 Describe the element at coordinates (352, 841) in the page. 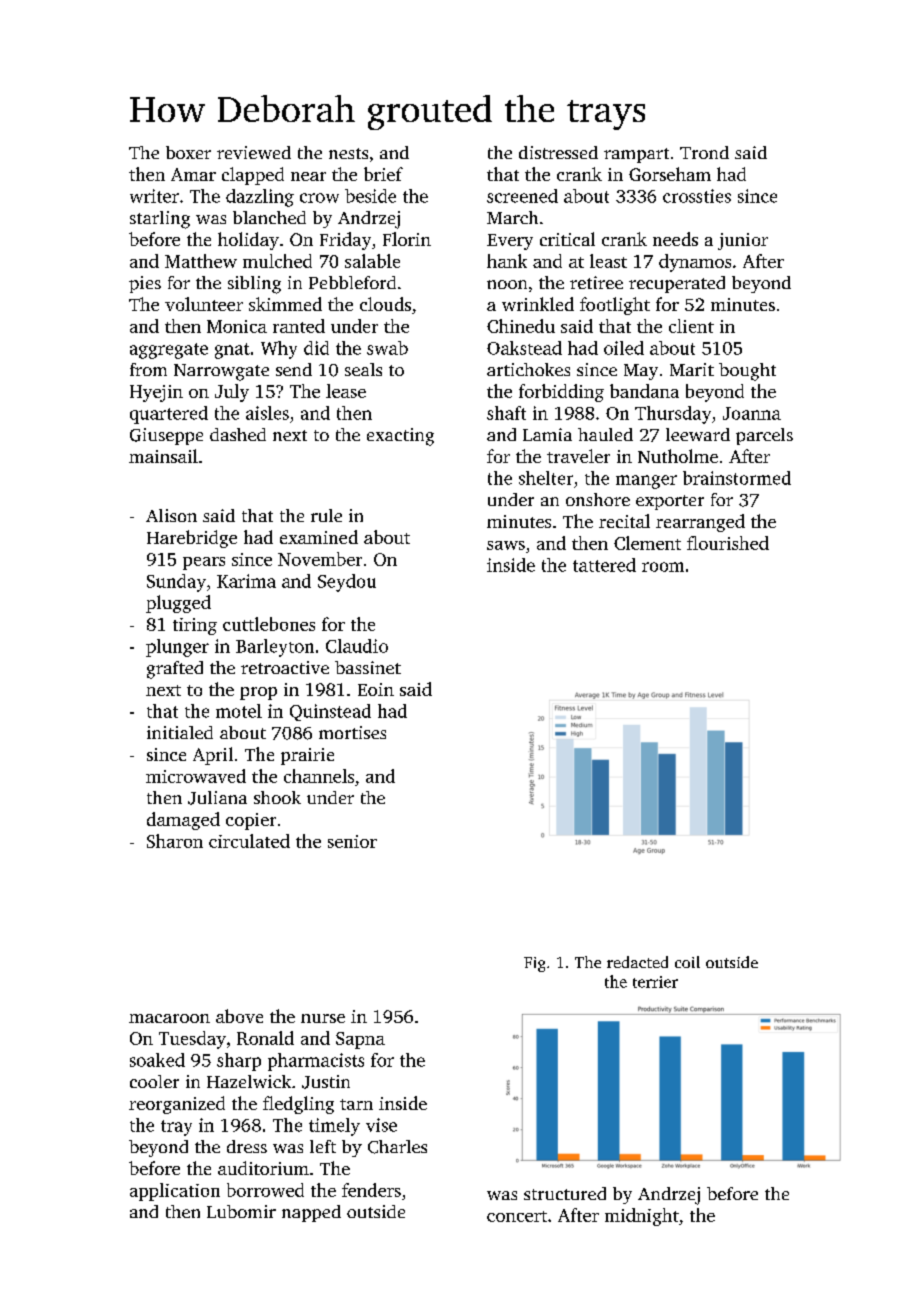

I see `senior` at that location.
